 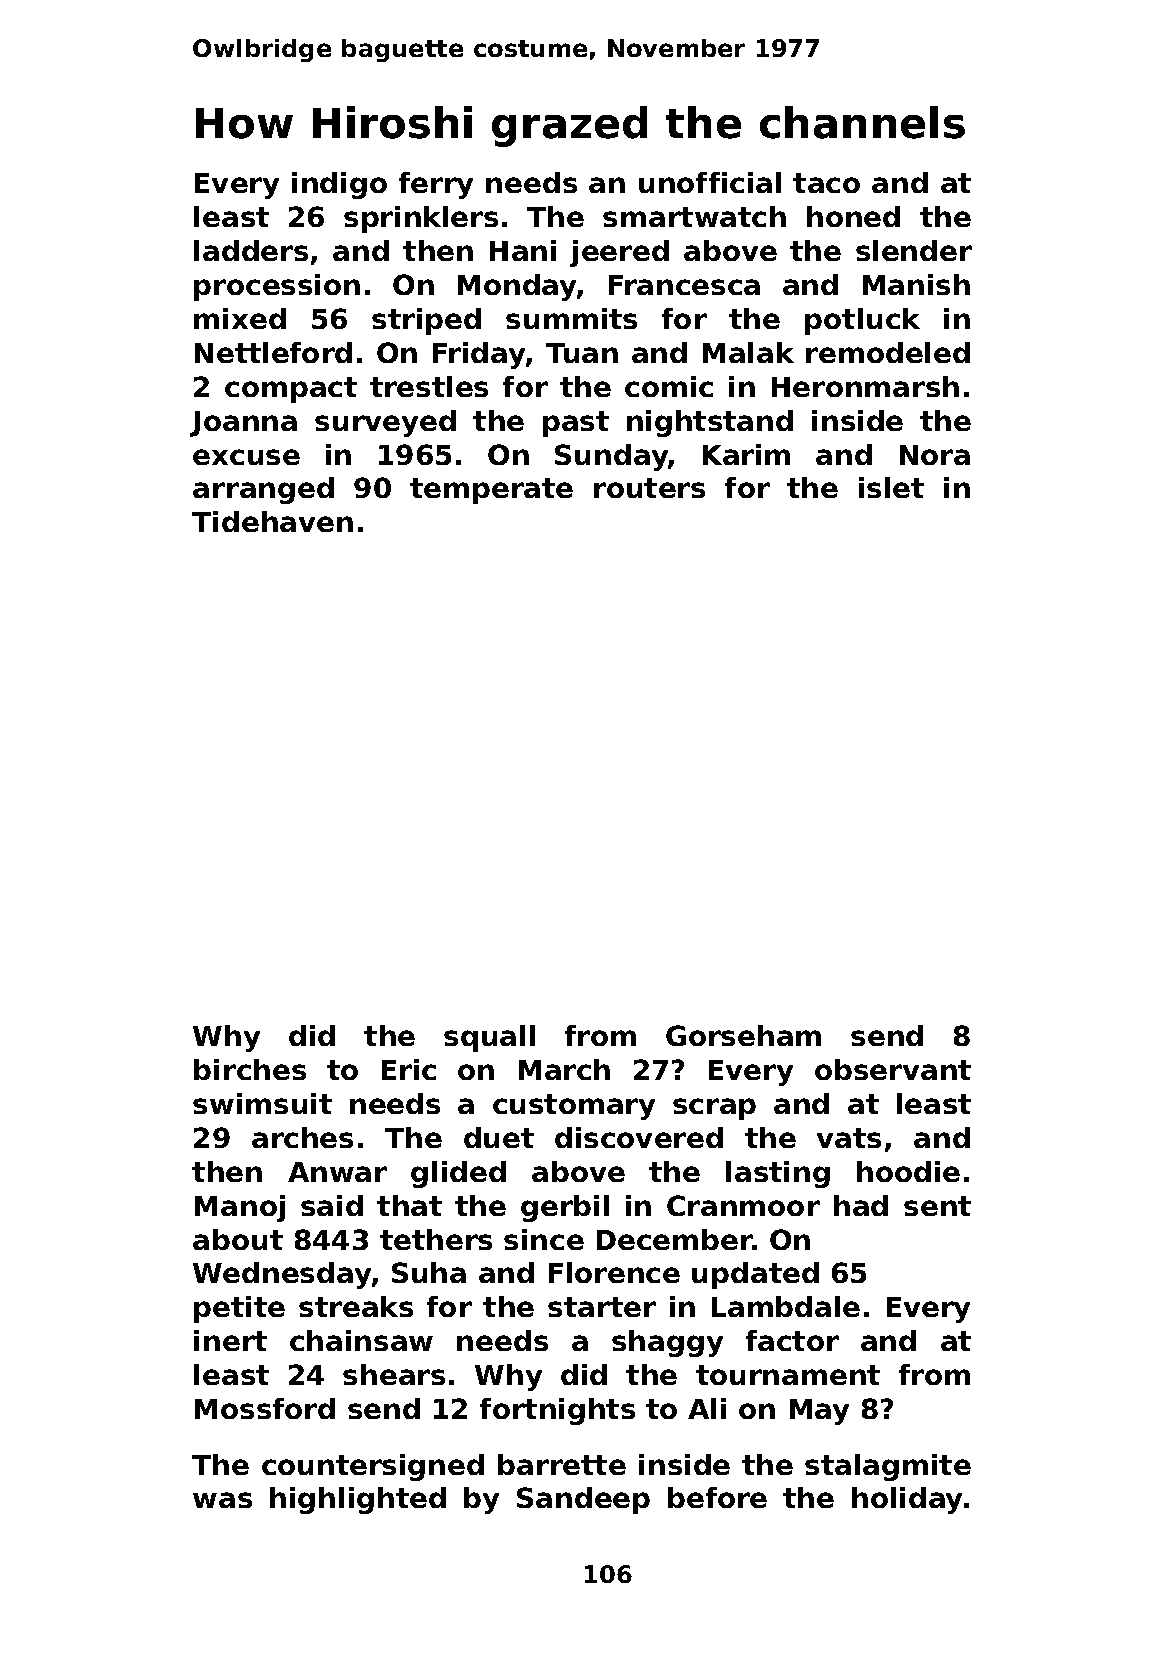 What do you see at coordinates (743, 1035) in the document?
I see `Gorseham` at bounding box center [743, 1035].
